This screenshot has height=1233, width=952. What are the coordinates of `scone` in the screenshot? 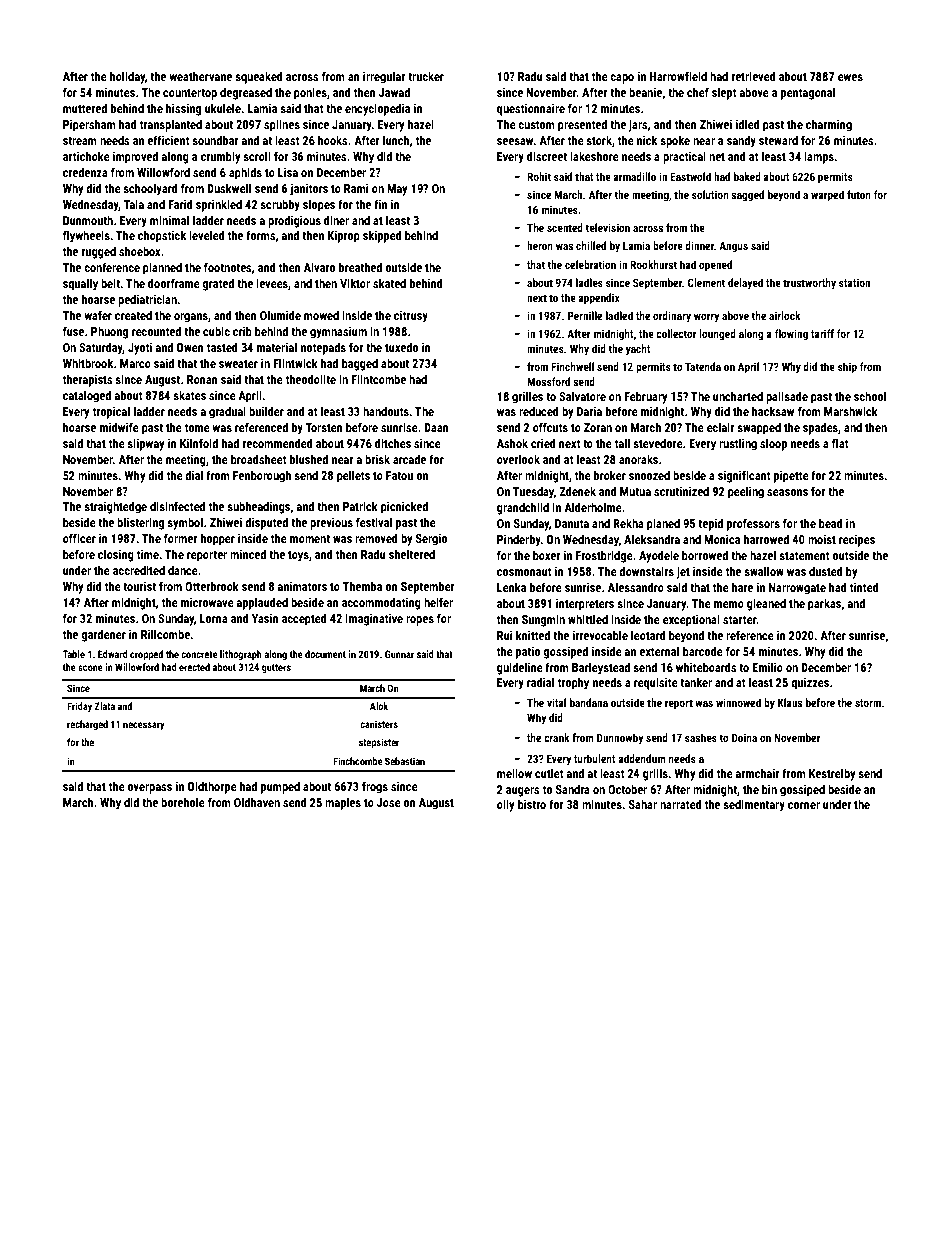 It's located at (90, 668).
